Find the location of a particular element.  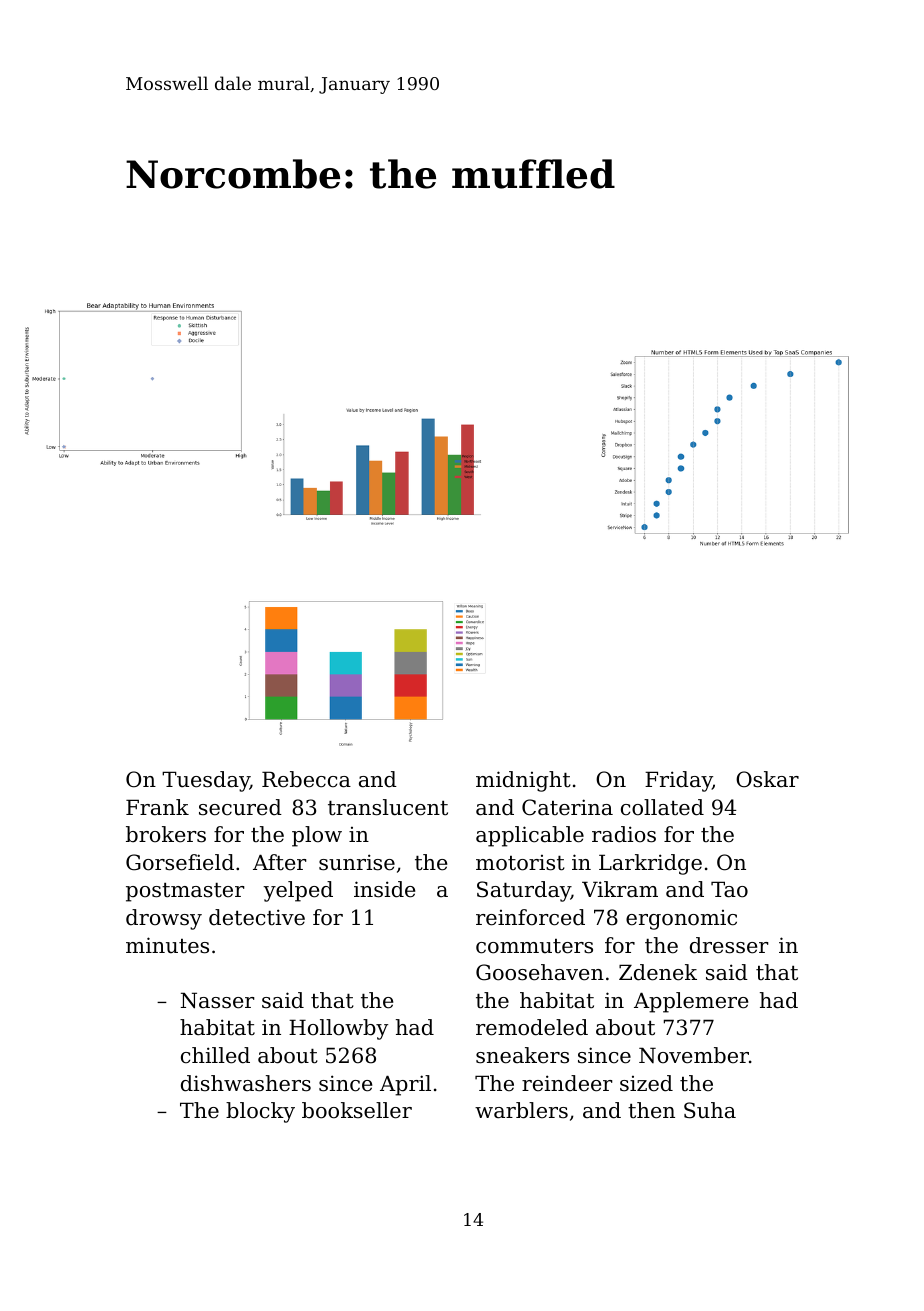

Applemere is located at coordinates (691, 1002).
